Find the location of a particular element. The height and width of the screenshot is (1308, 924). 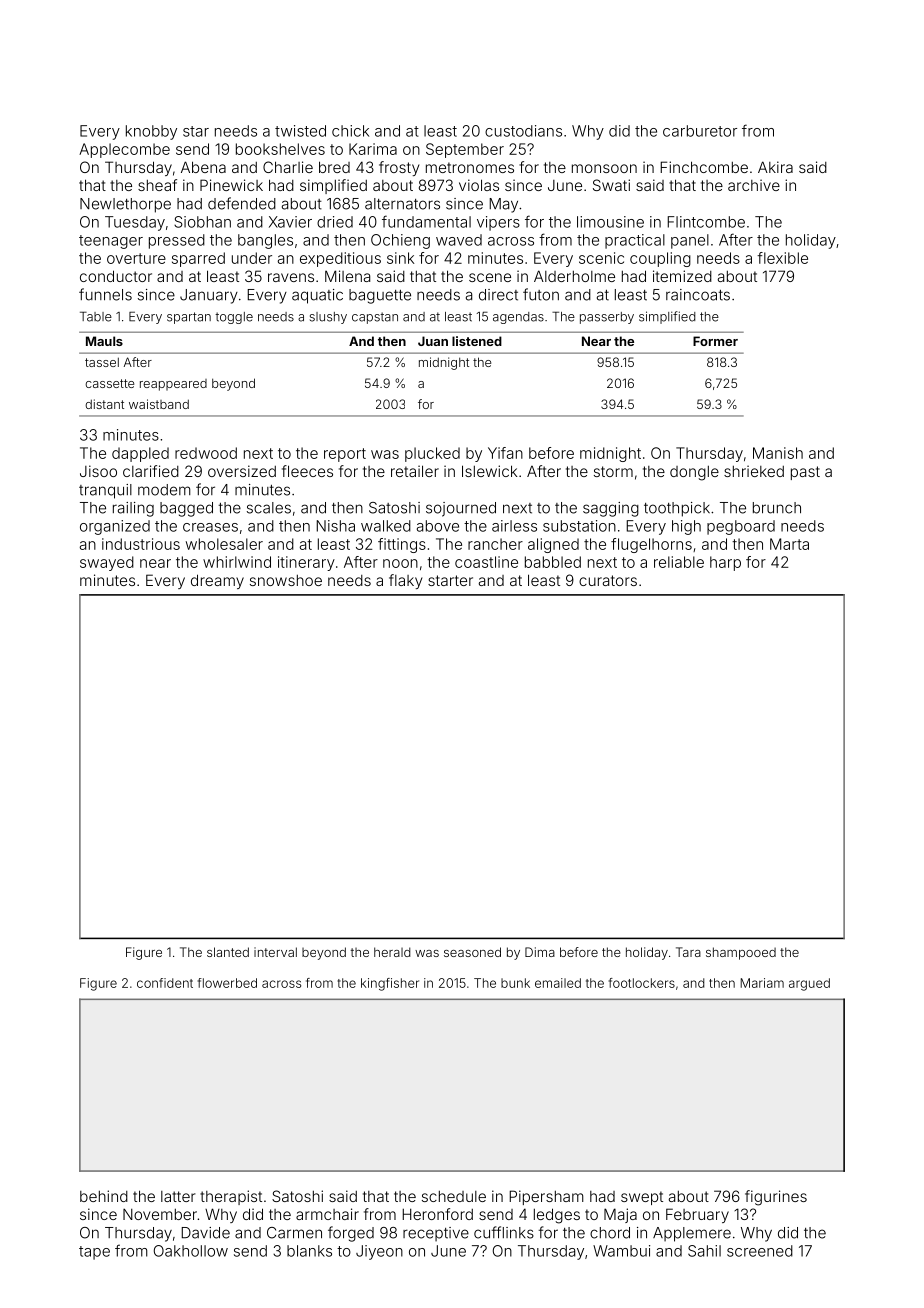

twisted is located at coordinates (300, 131).
